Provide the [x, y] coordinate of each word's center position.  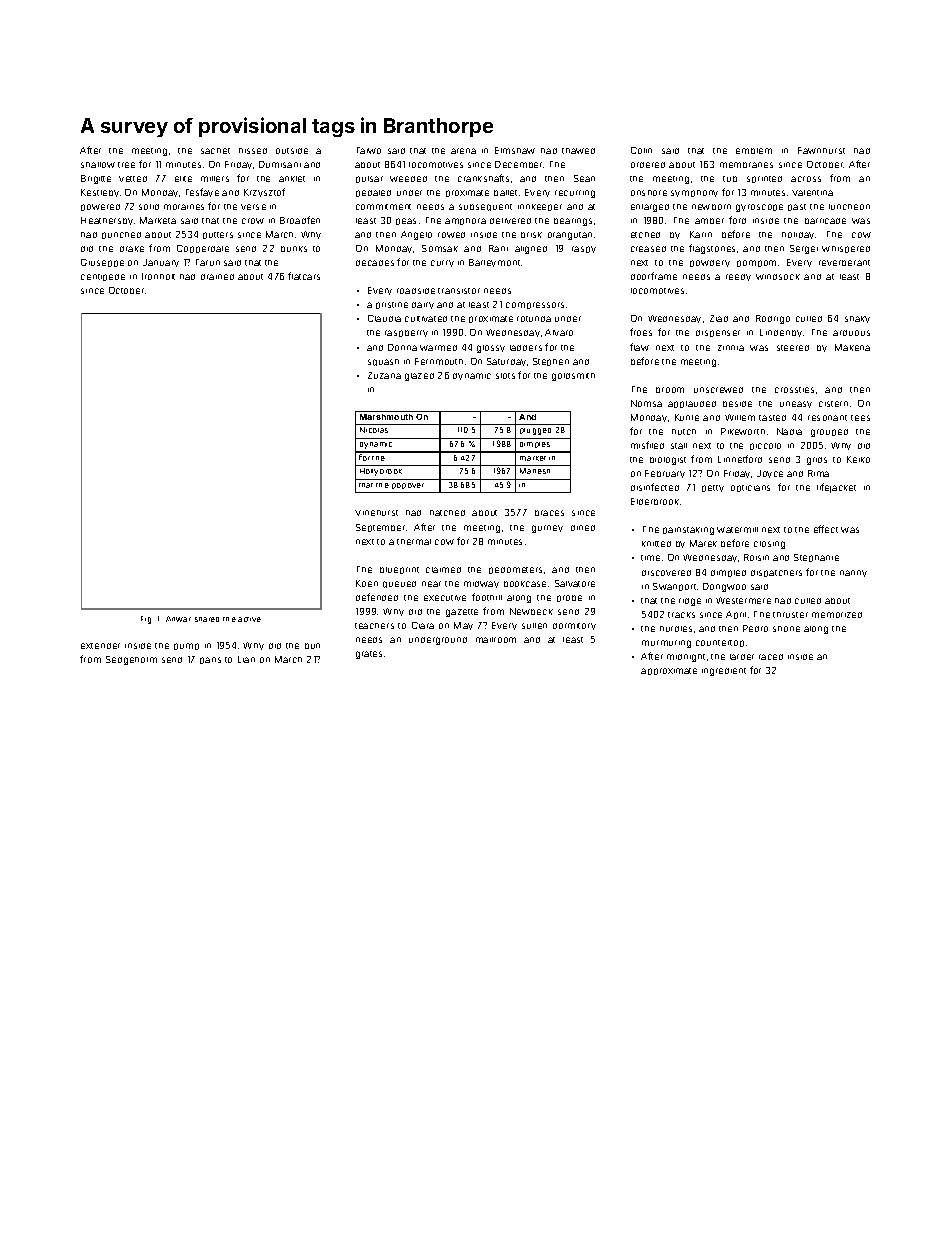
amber [709, 221]
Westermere [743, 600]
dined [583, 528]
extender [100, 646]
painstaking [688, 531]
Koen [367, 583]
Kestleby [100, 193]
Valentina [812, 193]
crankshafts [483, 178]
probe [569, 598]
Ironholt [158, 276]
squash [383, 362]
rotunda [534, 319]
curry [442, 263]
